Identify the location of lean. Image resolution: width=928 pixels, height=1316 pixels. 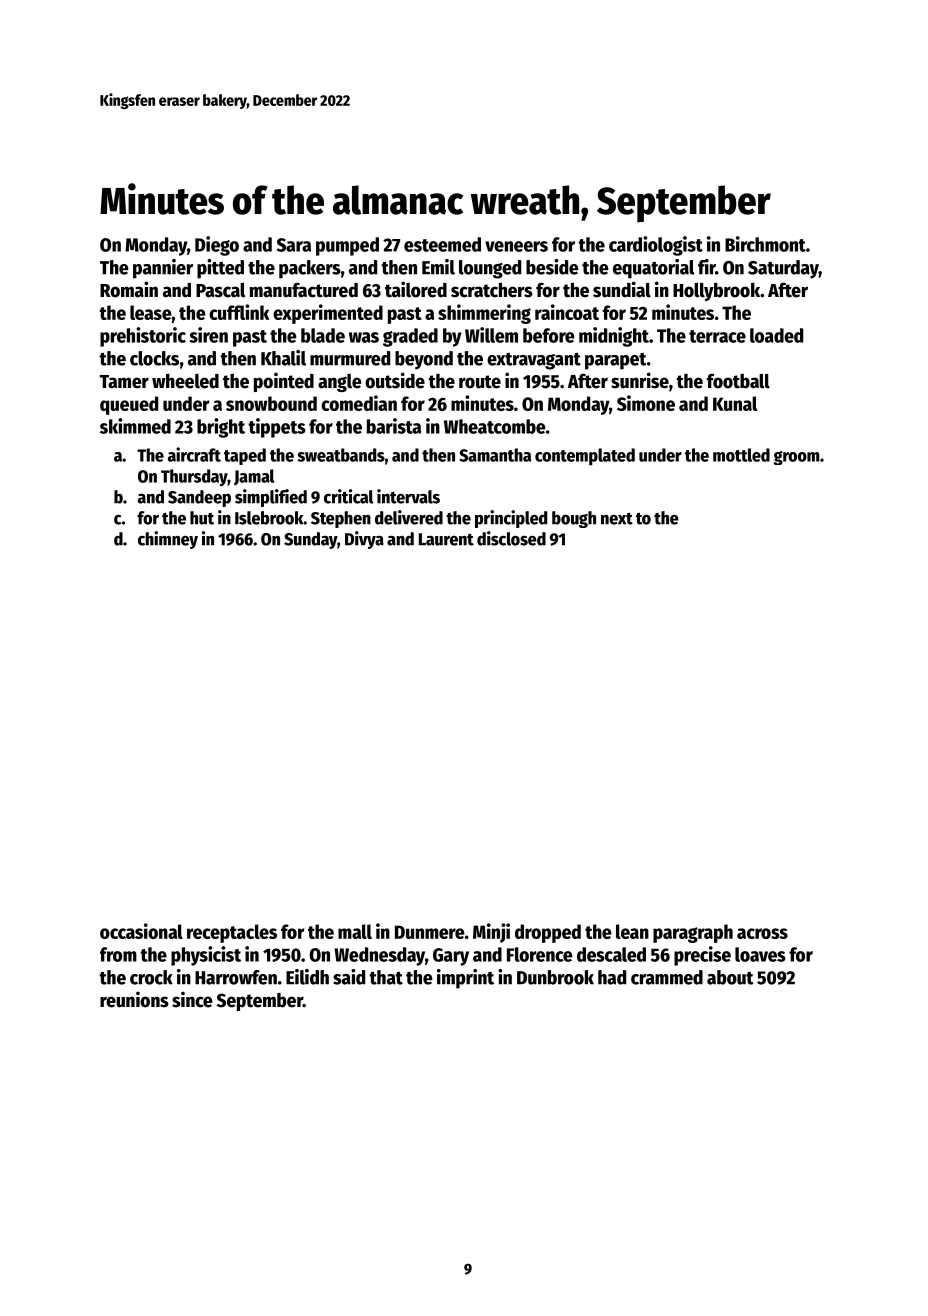
(632, 931).
